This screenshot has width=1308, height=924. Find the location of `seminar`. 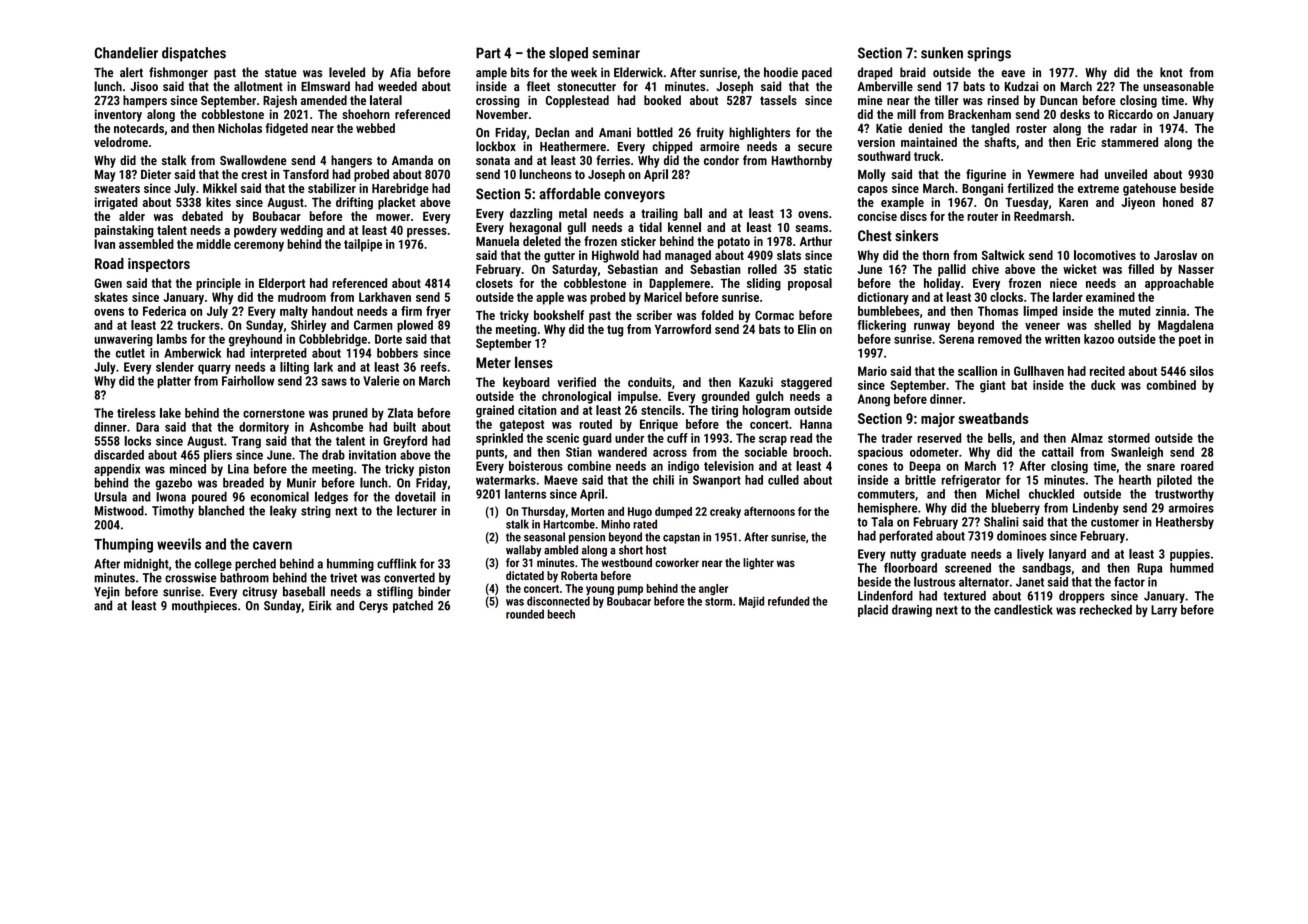

seminar is located at coordinates (616, 53).
